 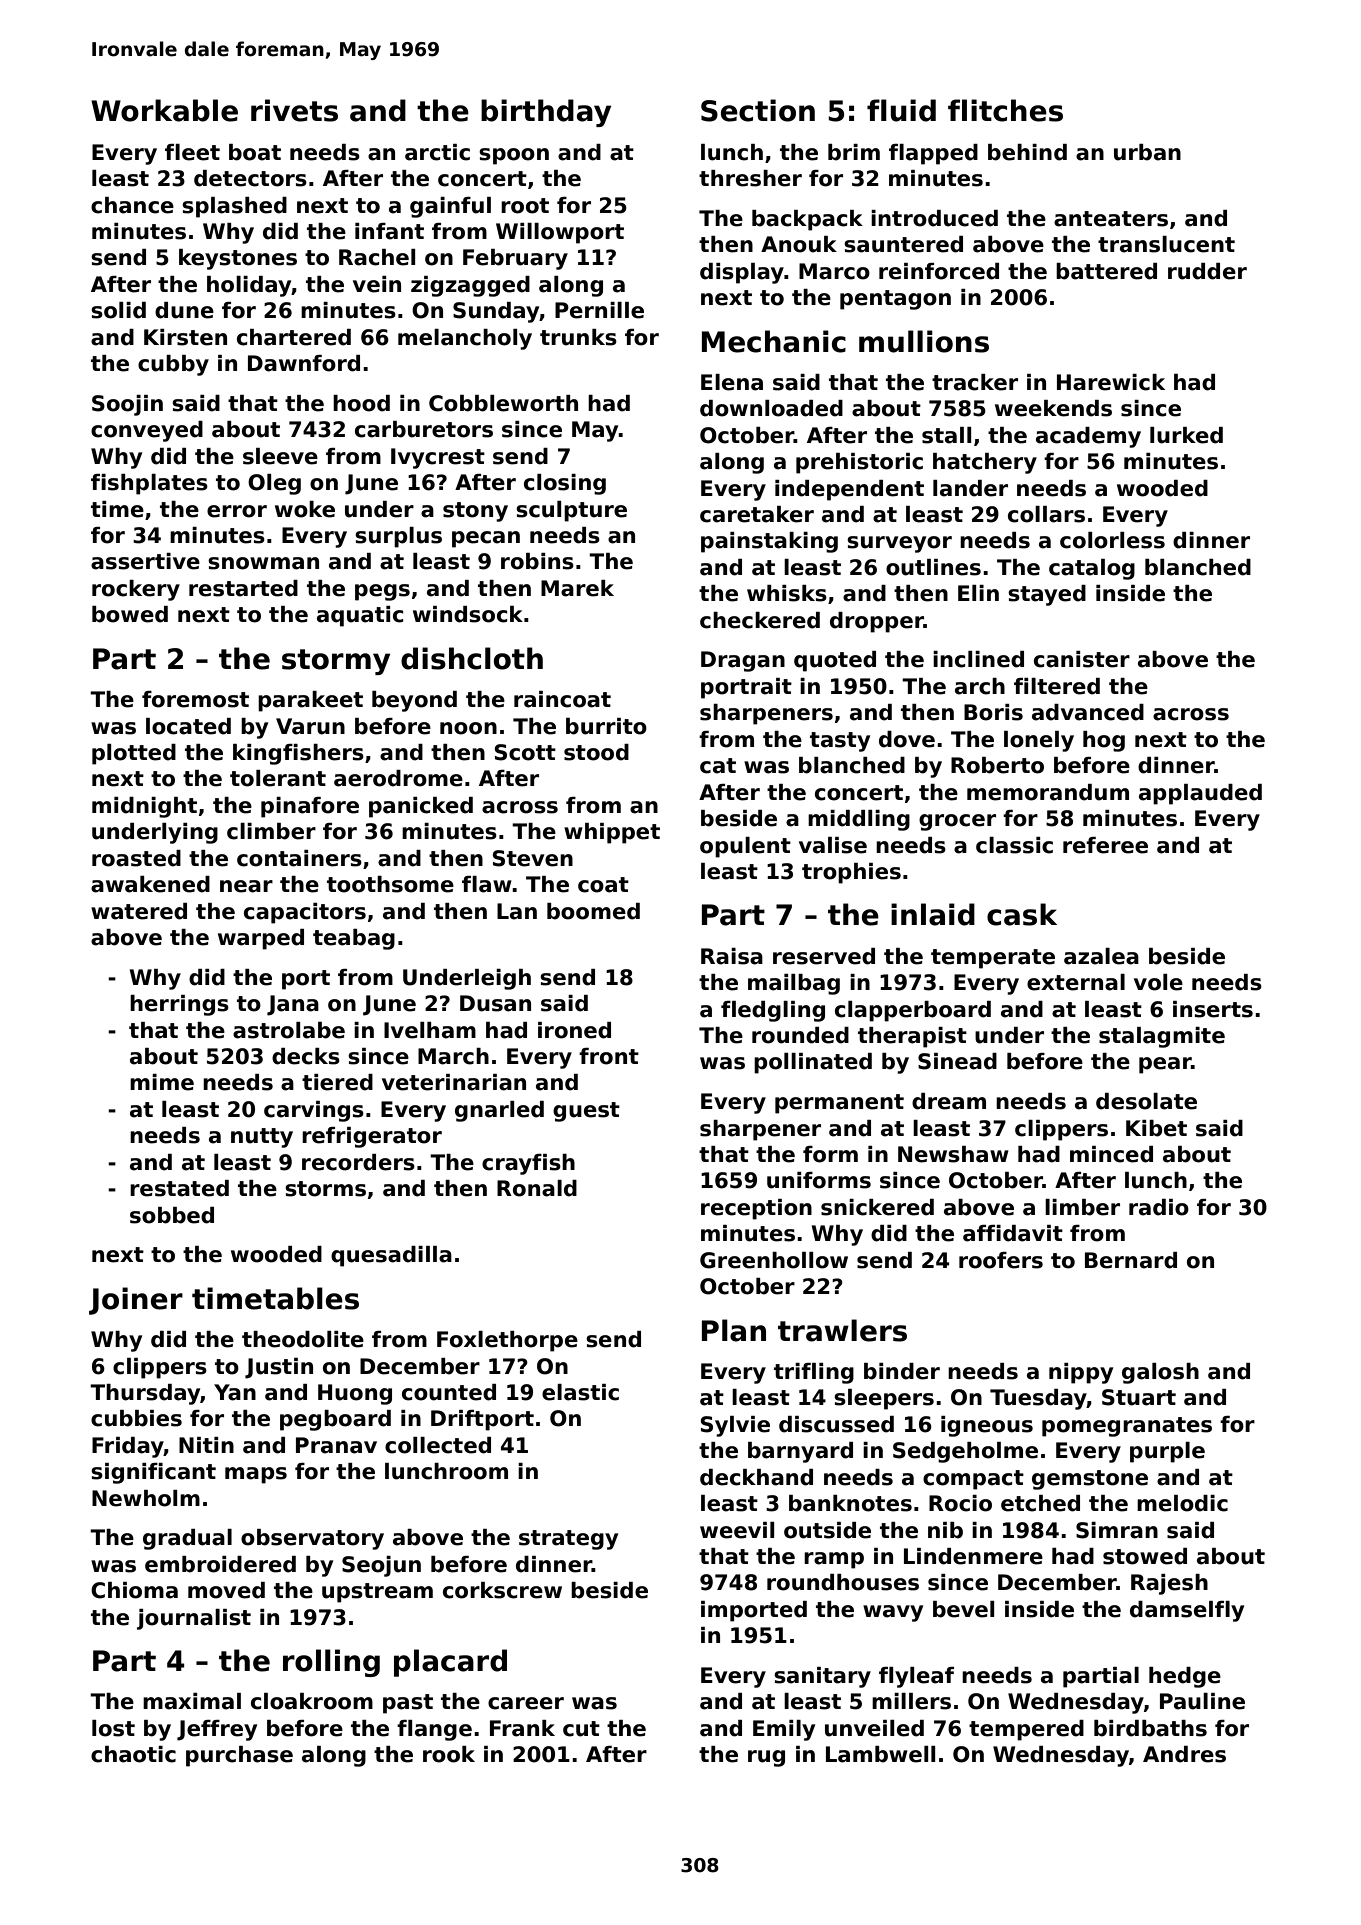 I want to click on Workable, so click(x=164, y=110).
